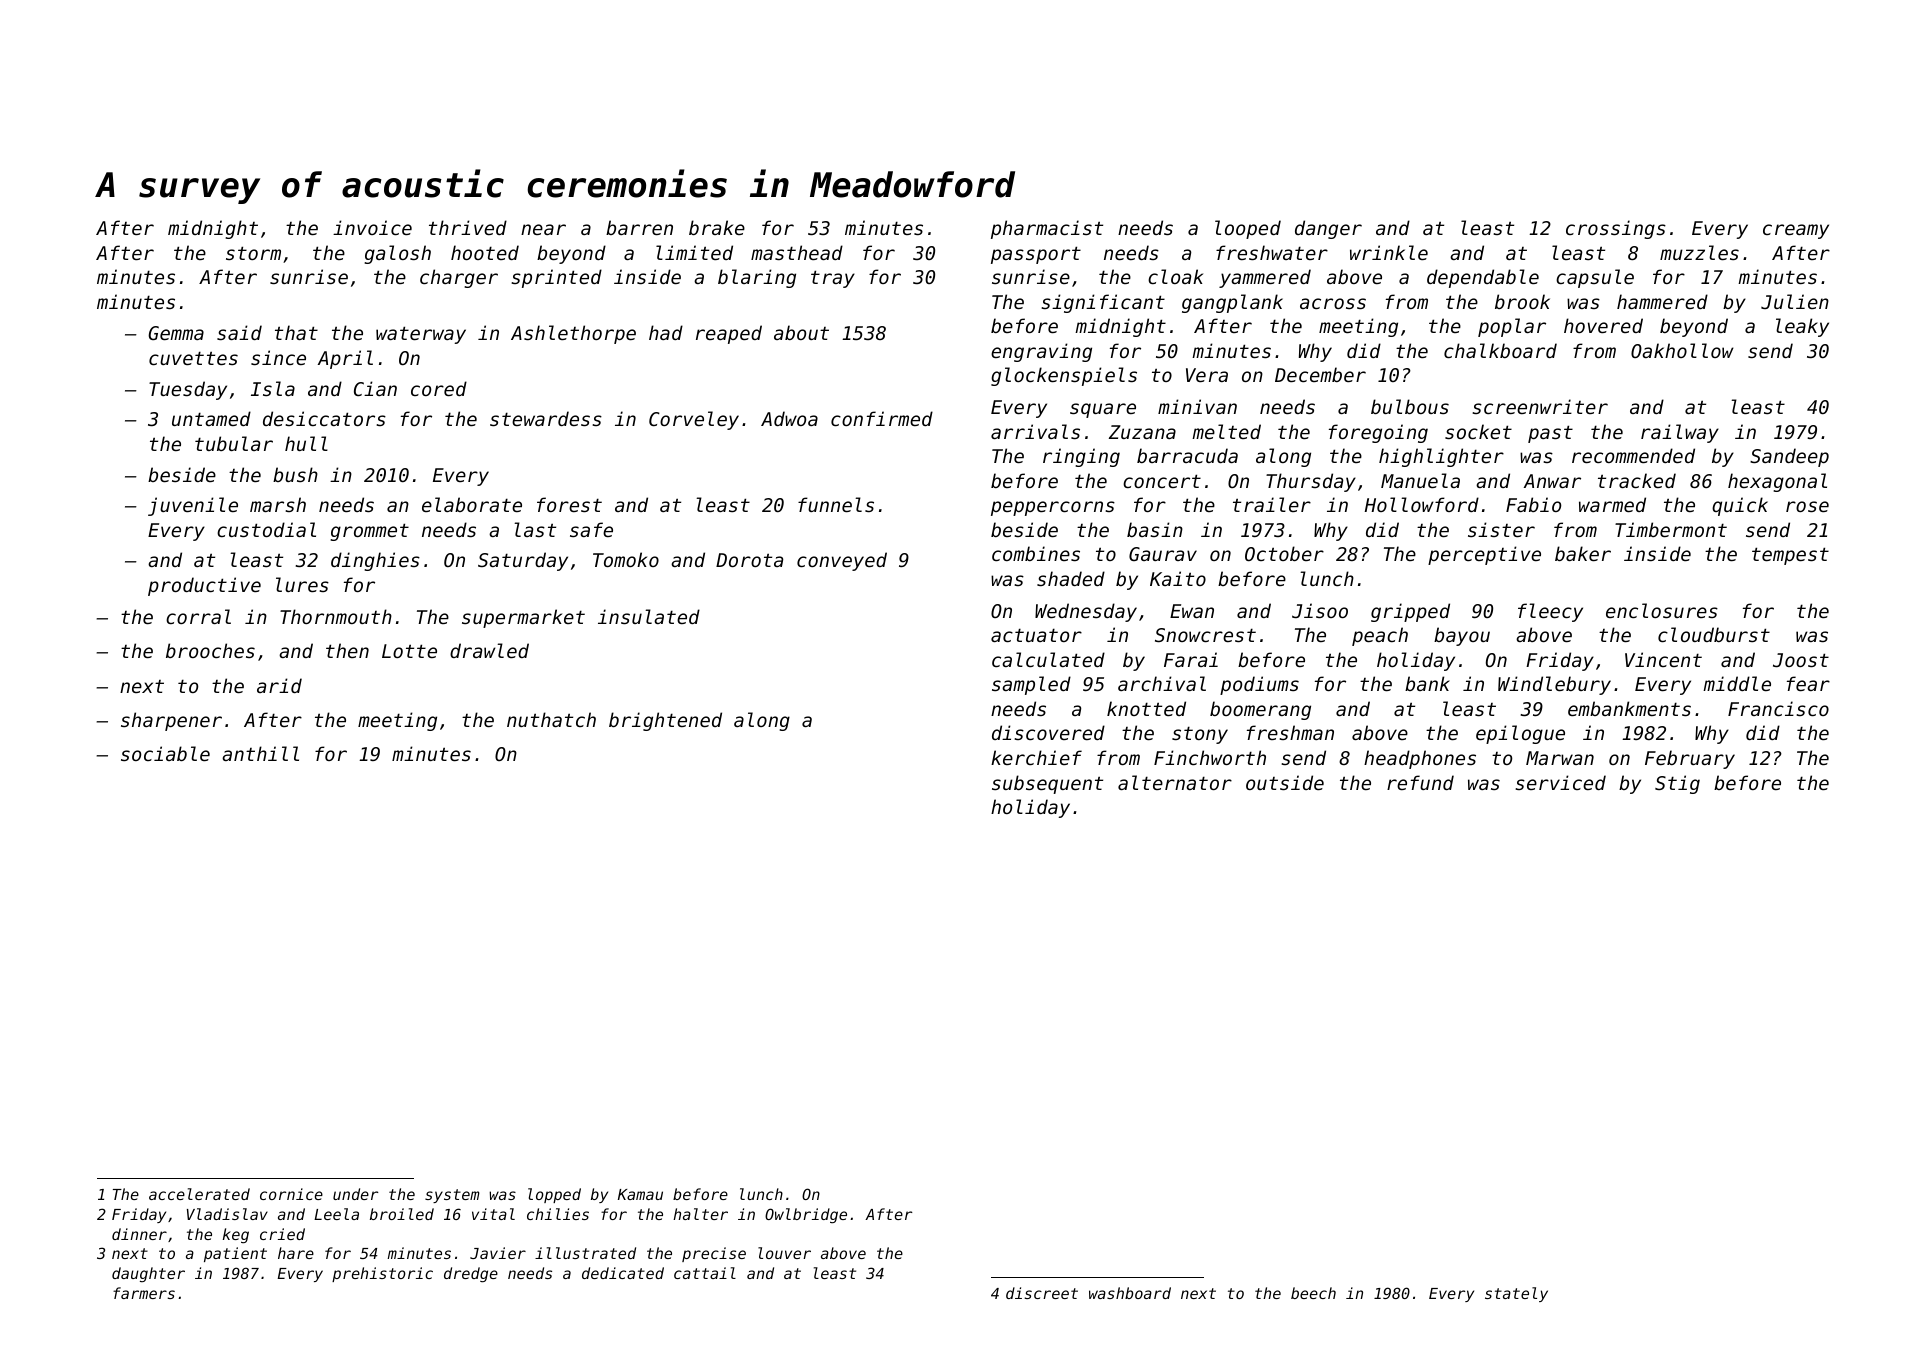 This screenshot has width=1927, height=1362. Describe the element at coordinates (1516, 1294) in the screenshot. I see `stately` at that location.
